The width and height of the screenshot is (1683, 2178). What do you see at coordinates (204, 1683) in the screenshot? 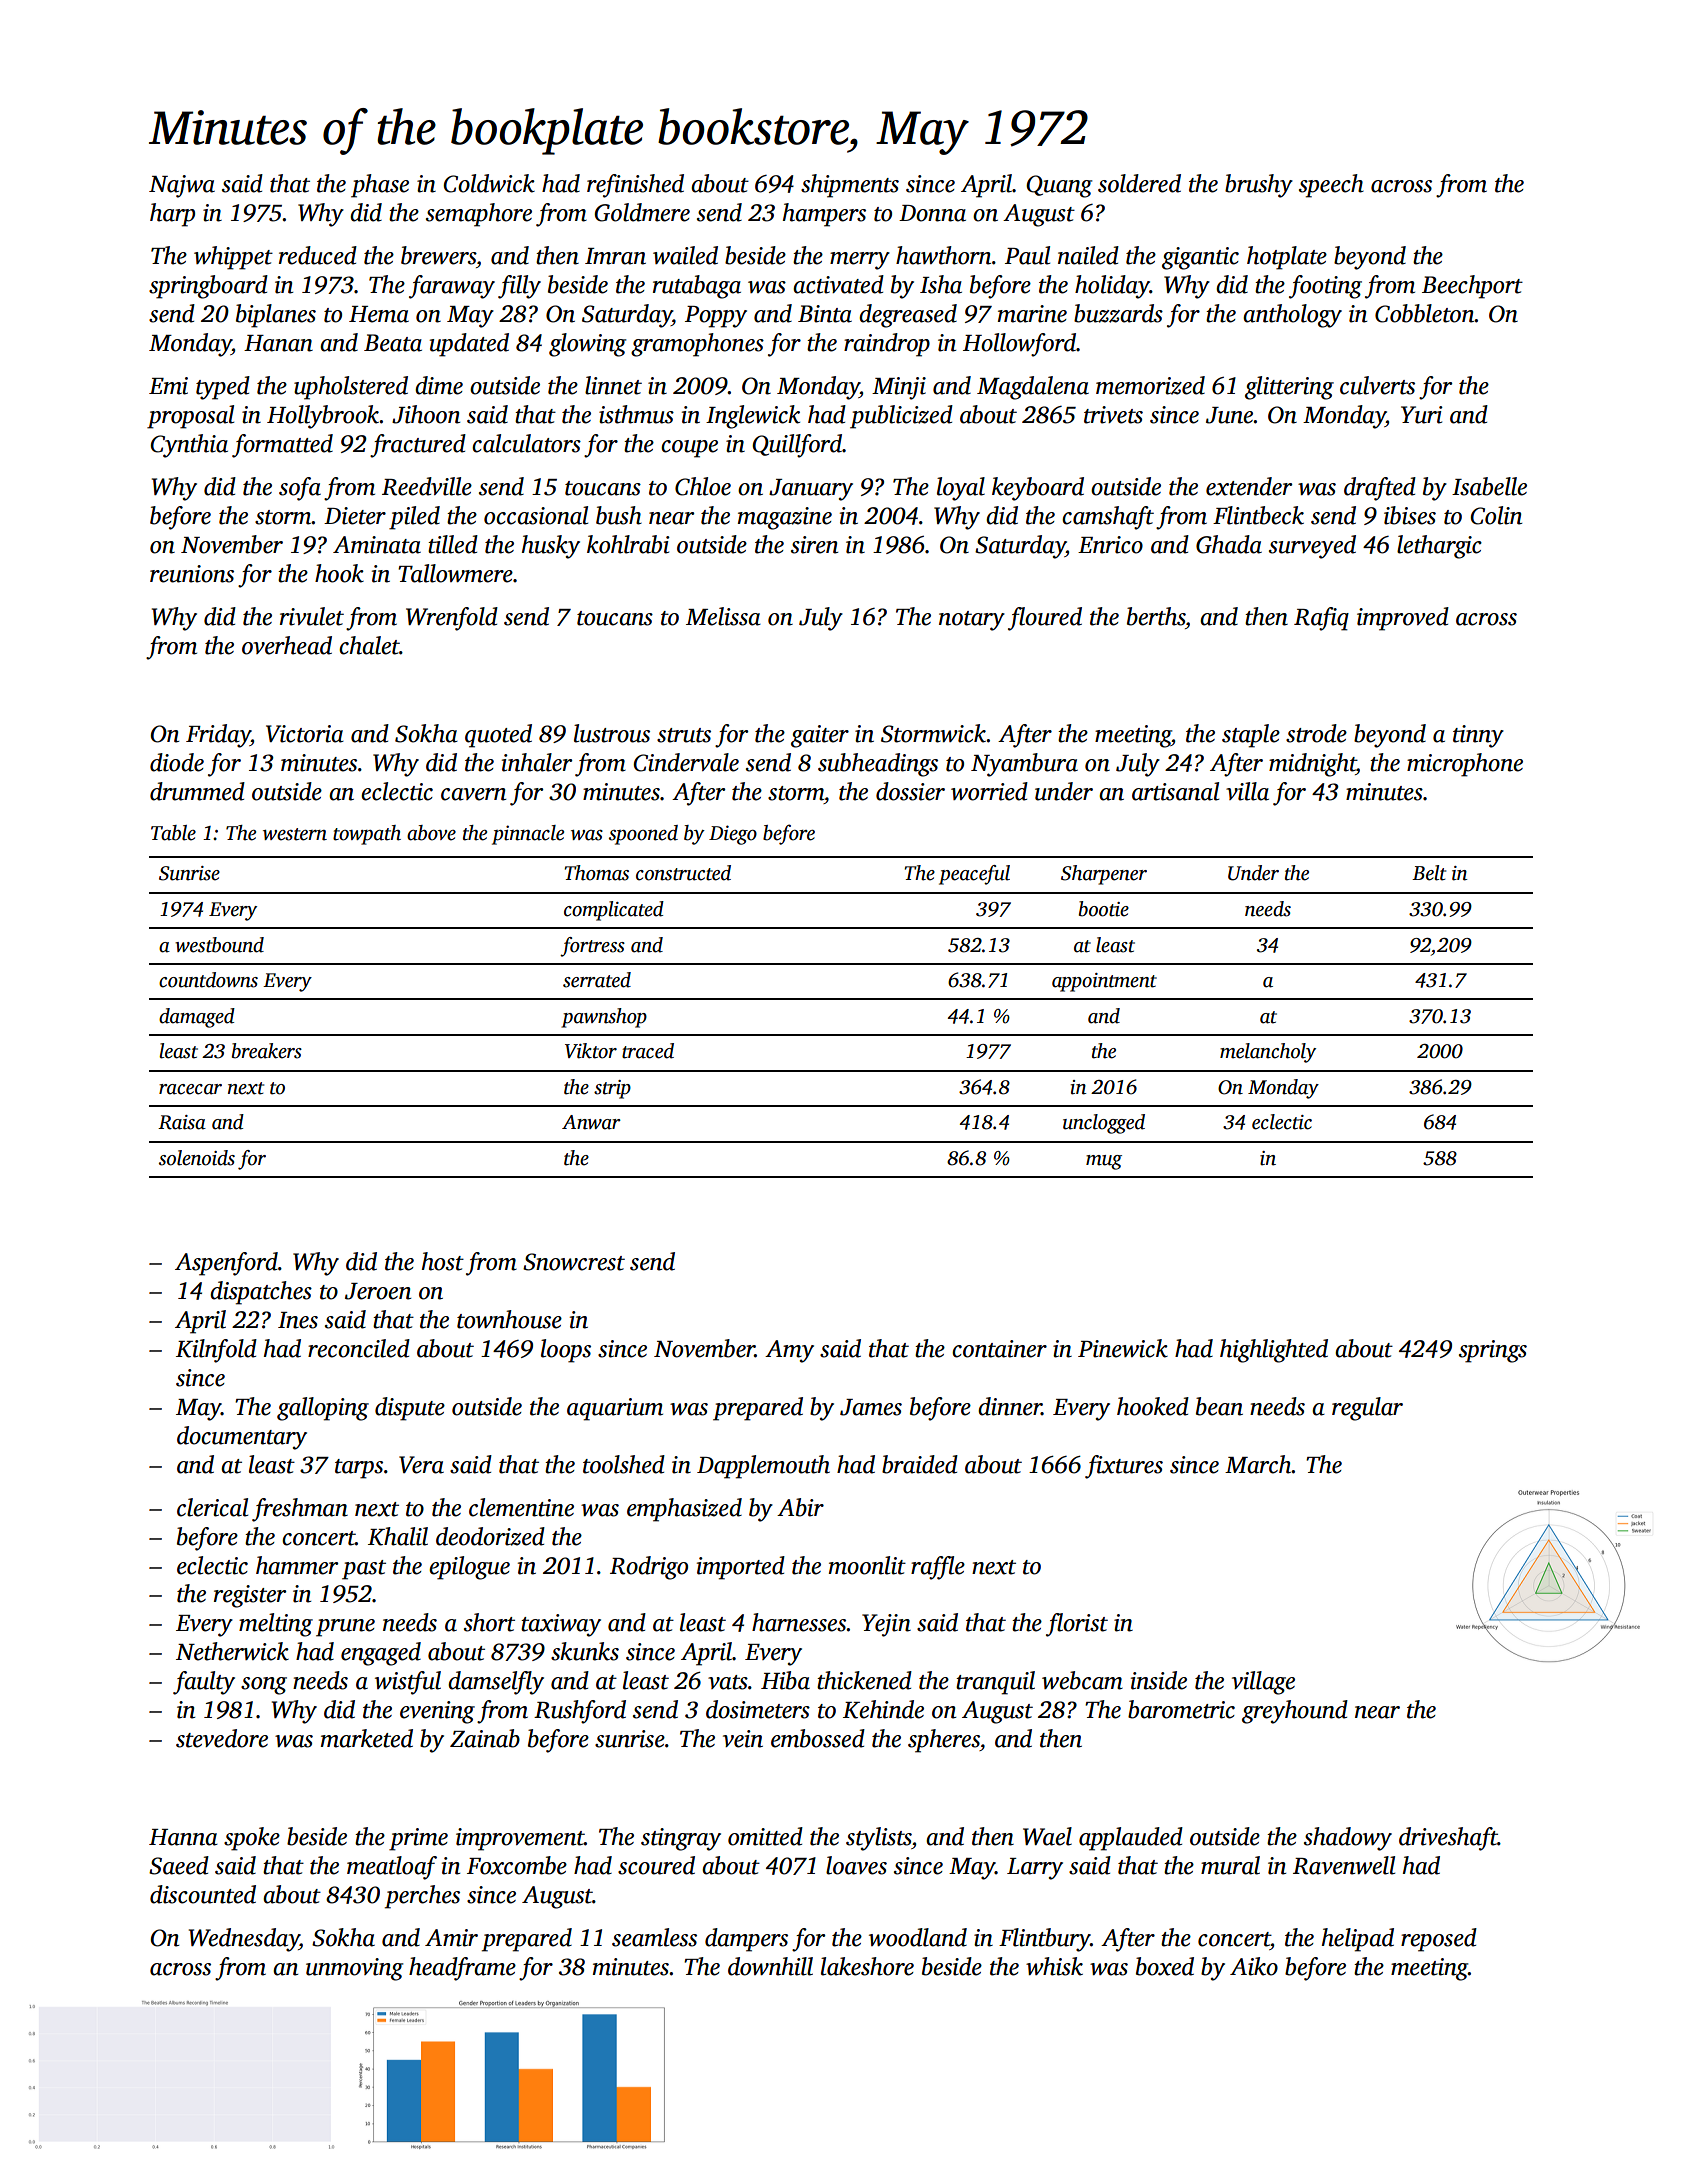
I see `faulty` at bounding box center [204, 1683].
